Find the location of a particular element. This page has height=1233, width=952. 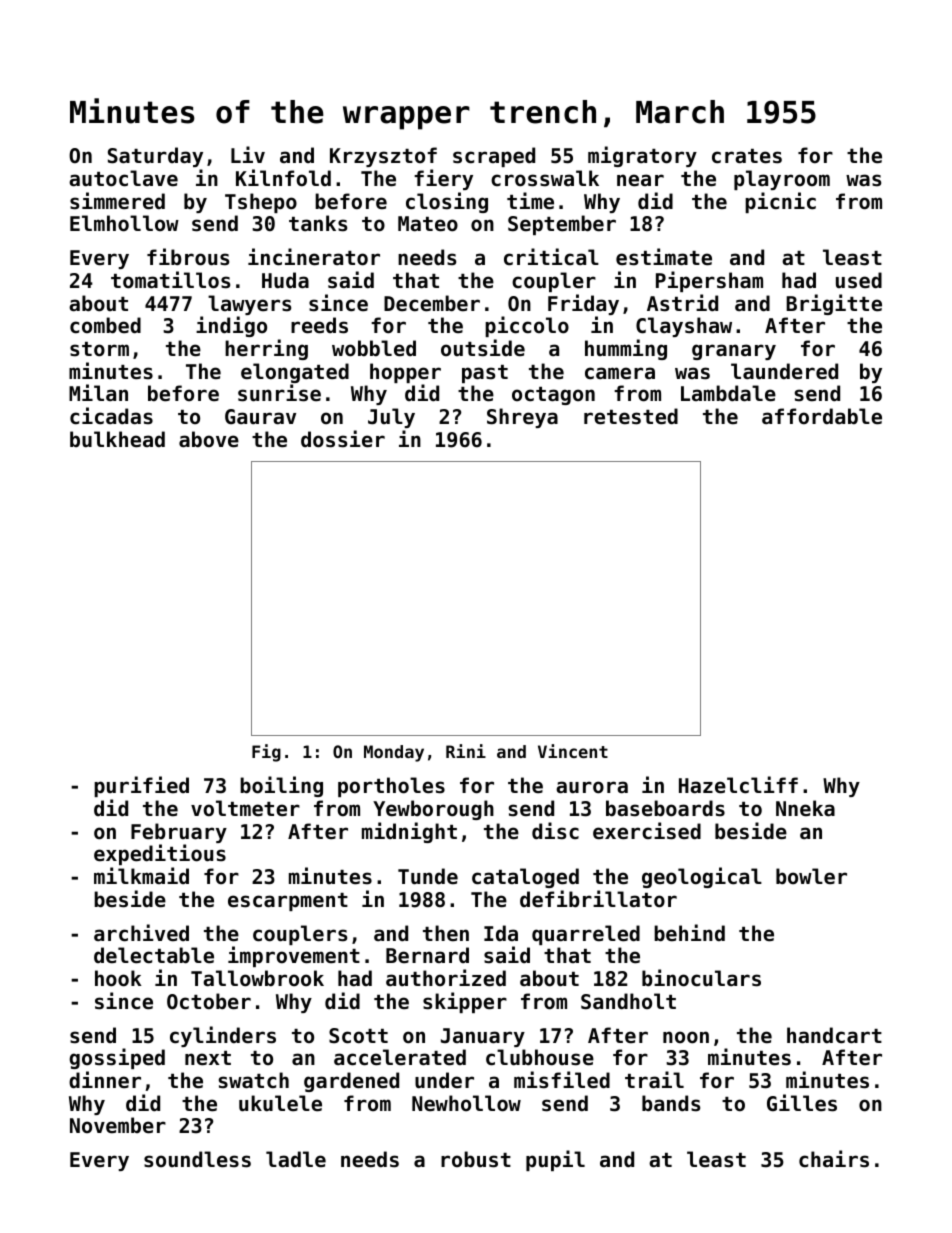

November is located at coordinates (118, 1125).
